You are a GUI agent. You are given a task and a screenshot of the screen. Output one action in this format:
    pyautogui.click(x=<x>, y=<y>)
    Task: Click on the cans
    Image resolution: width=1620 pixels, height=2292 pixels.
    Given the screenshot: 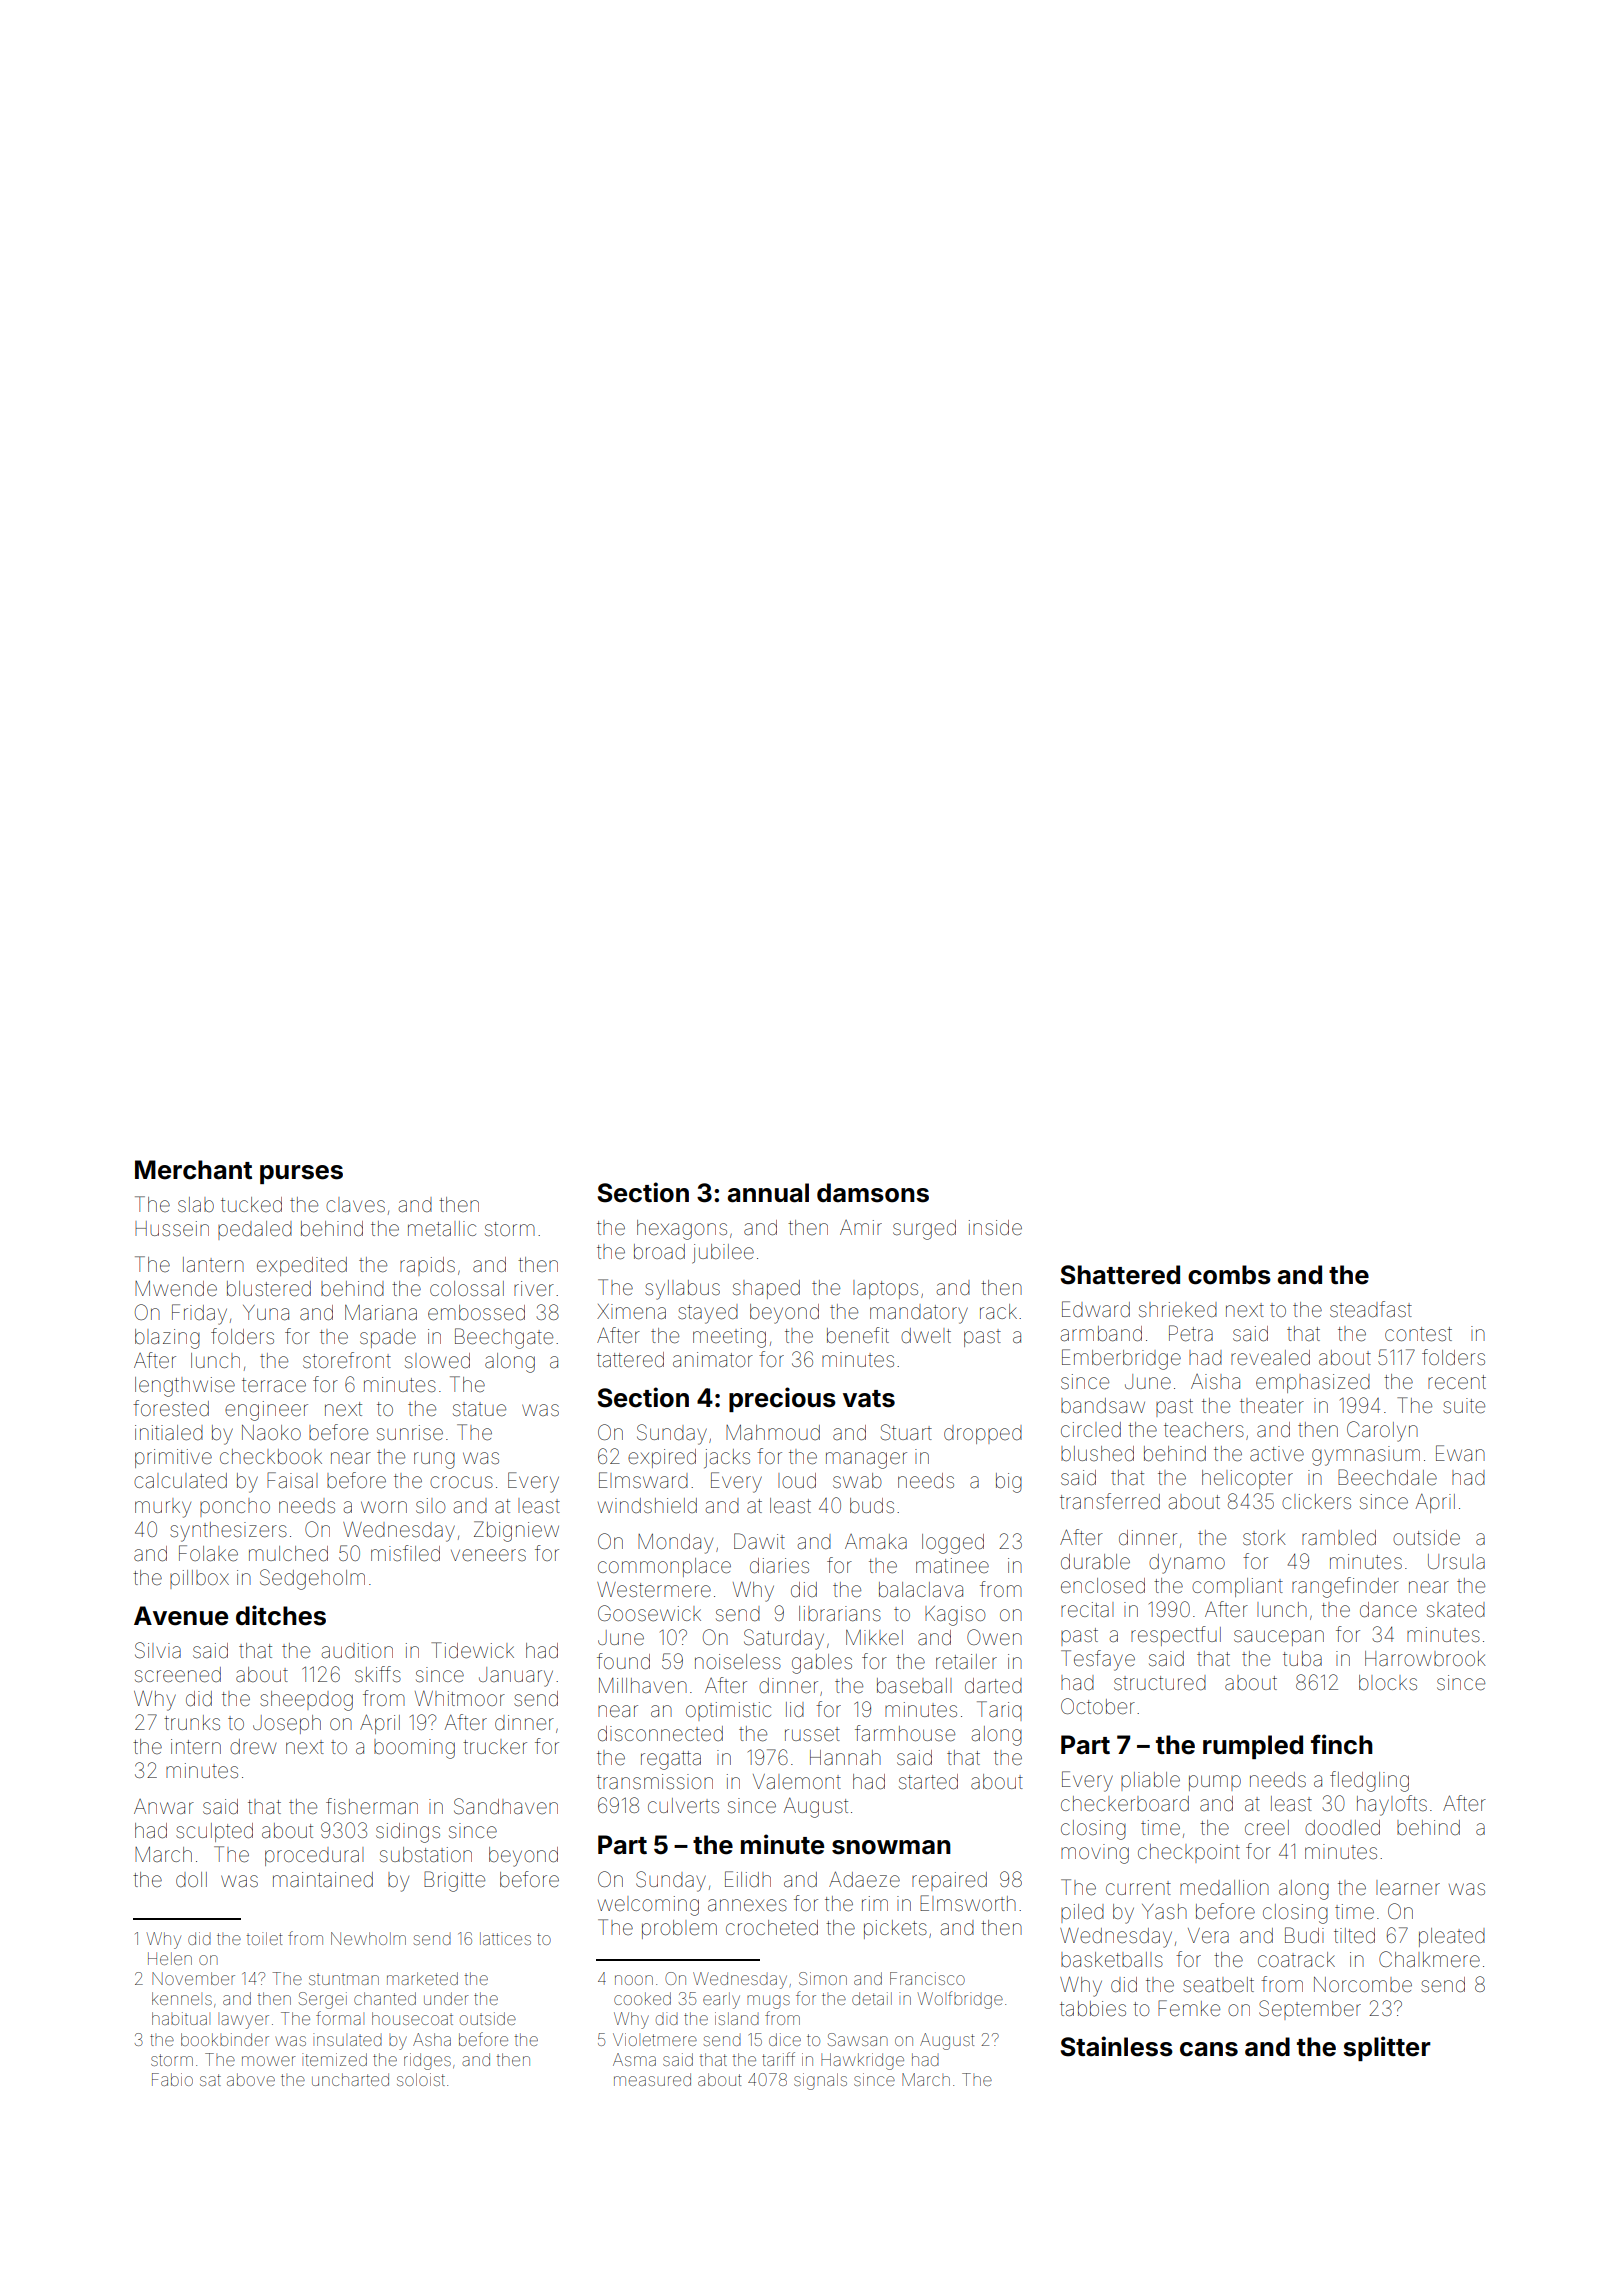 What is the action you would take?
    pyautogui.click(x=1209, y=2049)
